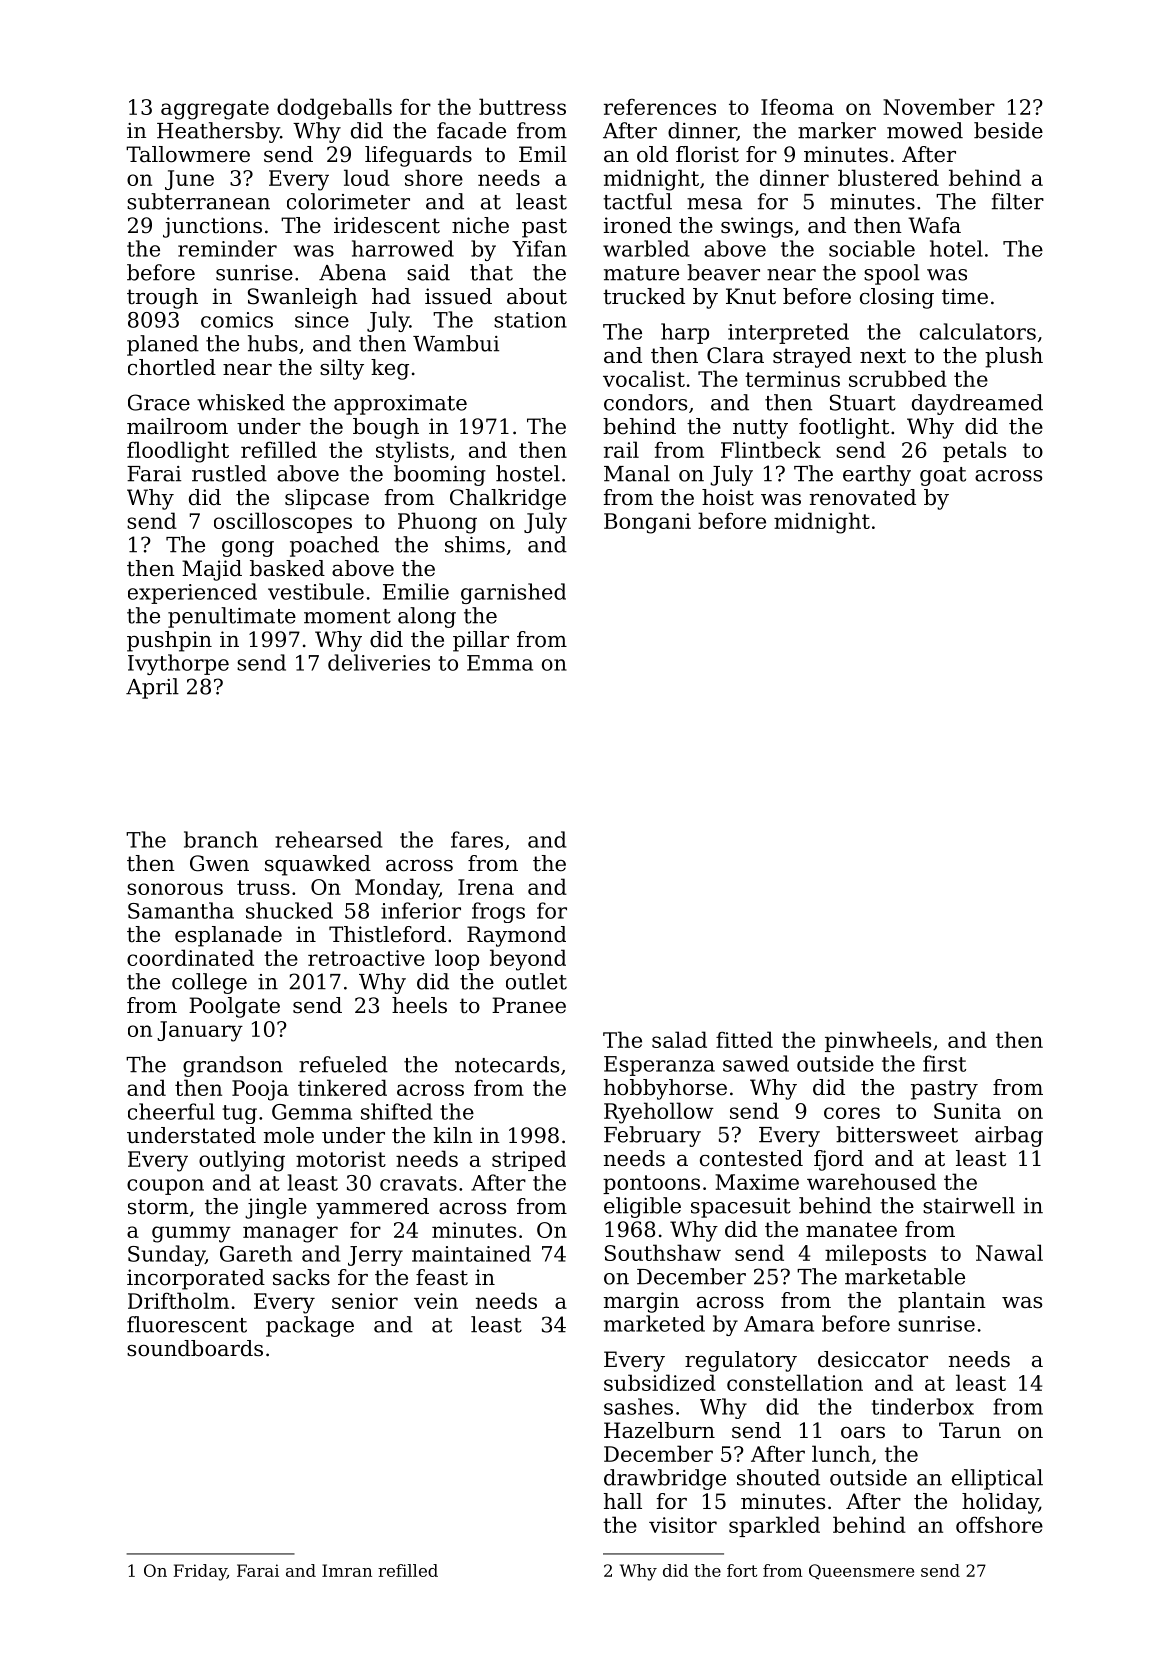 This screenshot has height=1654, width=1170. Describe the element at coordinates (491, 272) in the screenshot. I see `that` at that location.
